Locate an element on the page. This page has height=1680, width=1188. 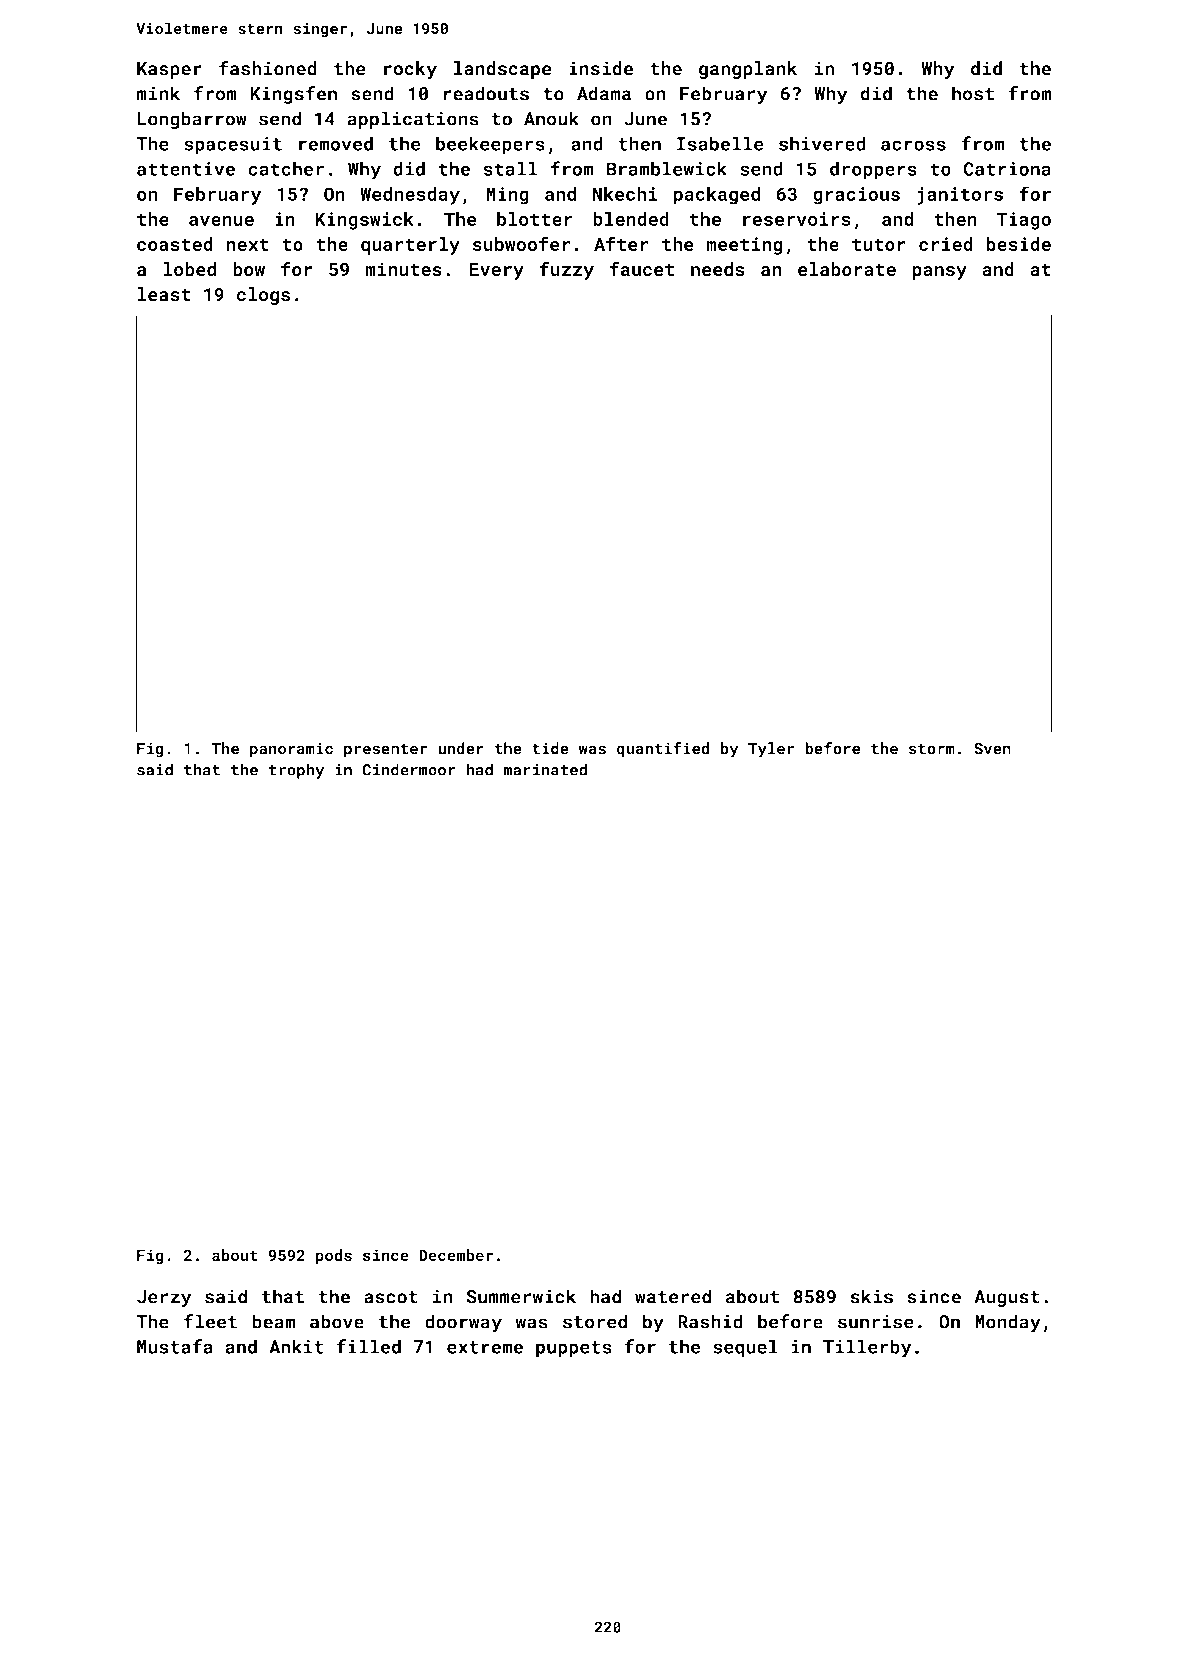
storm is located at coordinates (932, 749).
